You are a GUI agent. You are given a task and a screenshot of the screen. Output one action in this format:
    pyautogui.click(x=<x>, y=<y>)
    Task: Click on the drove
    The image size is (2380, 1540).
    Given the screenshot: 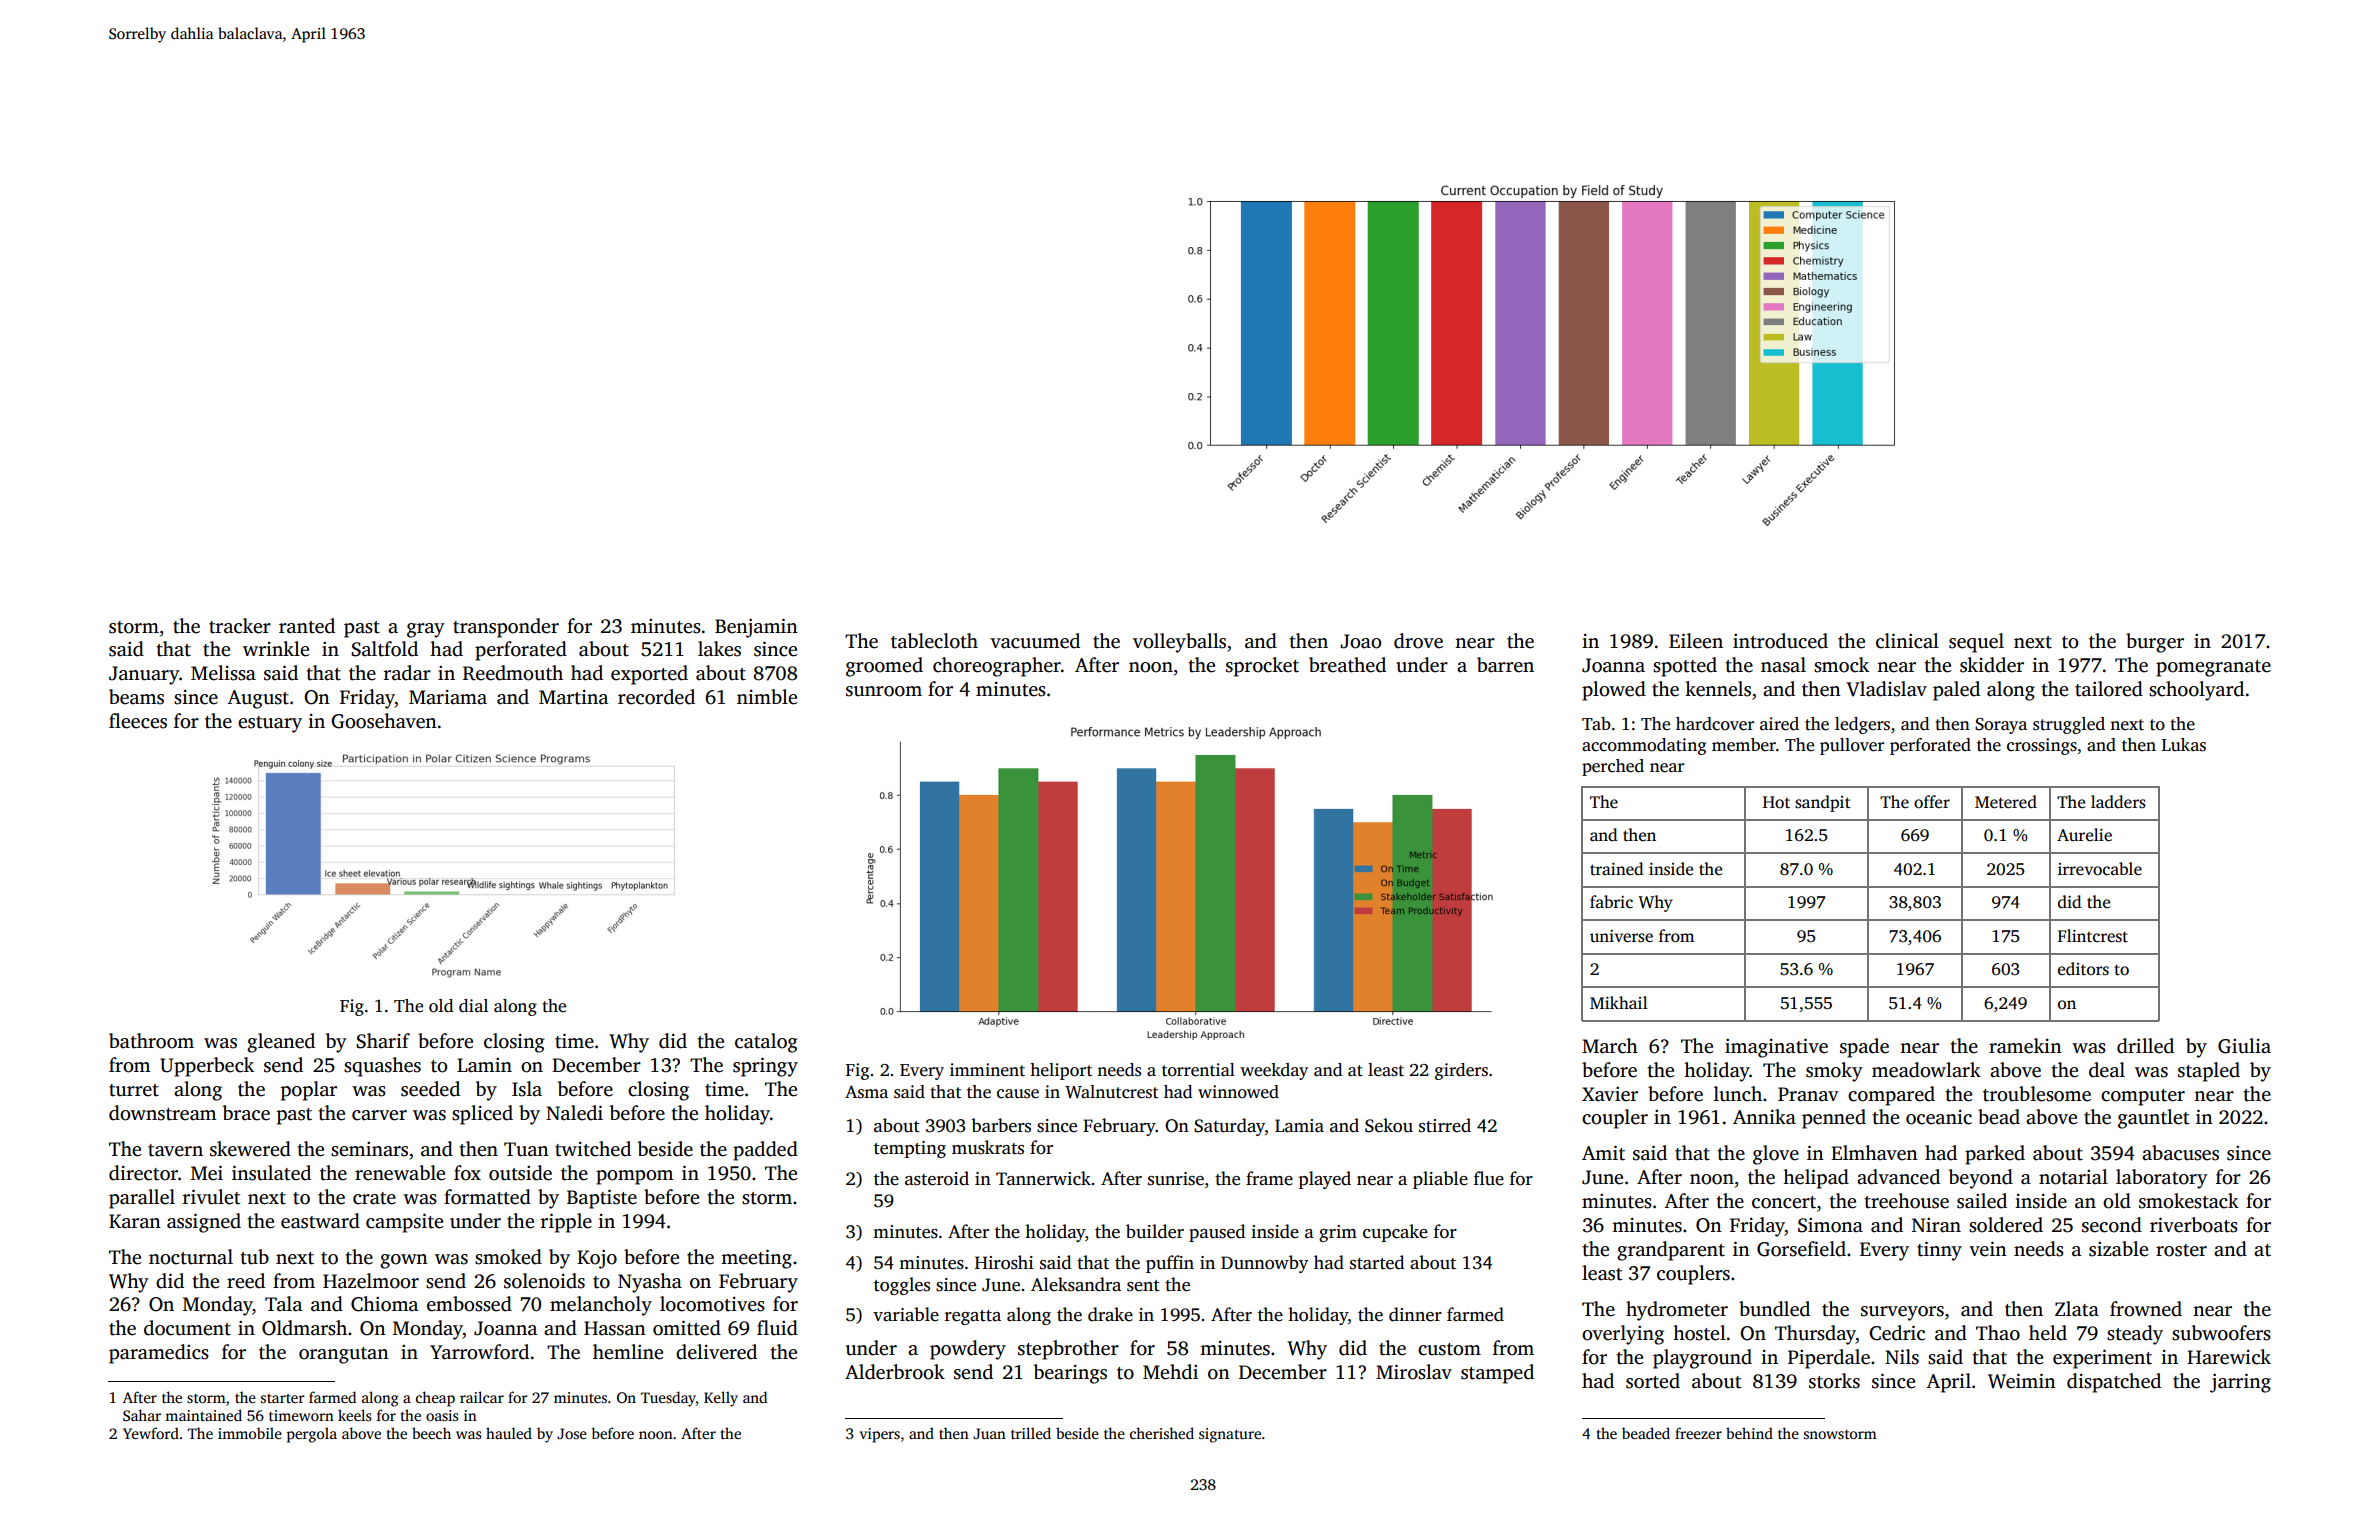 What is the action you would take?
    pyautogui.click(x=1418, y=641)
